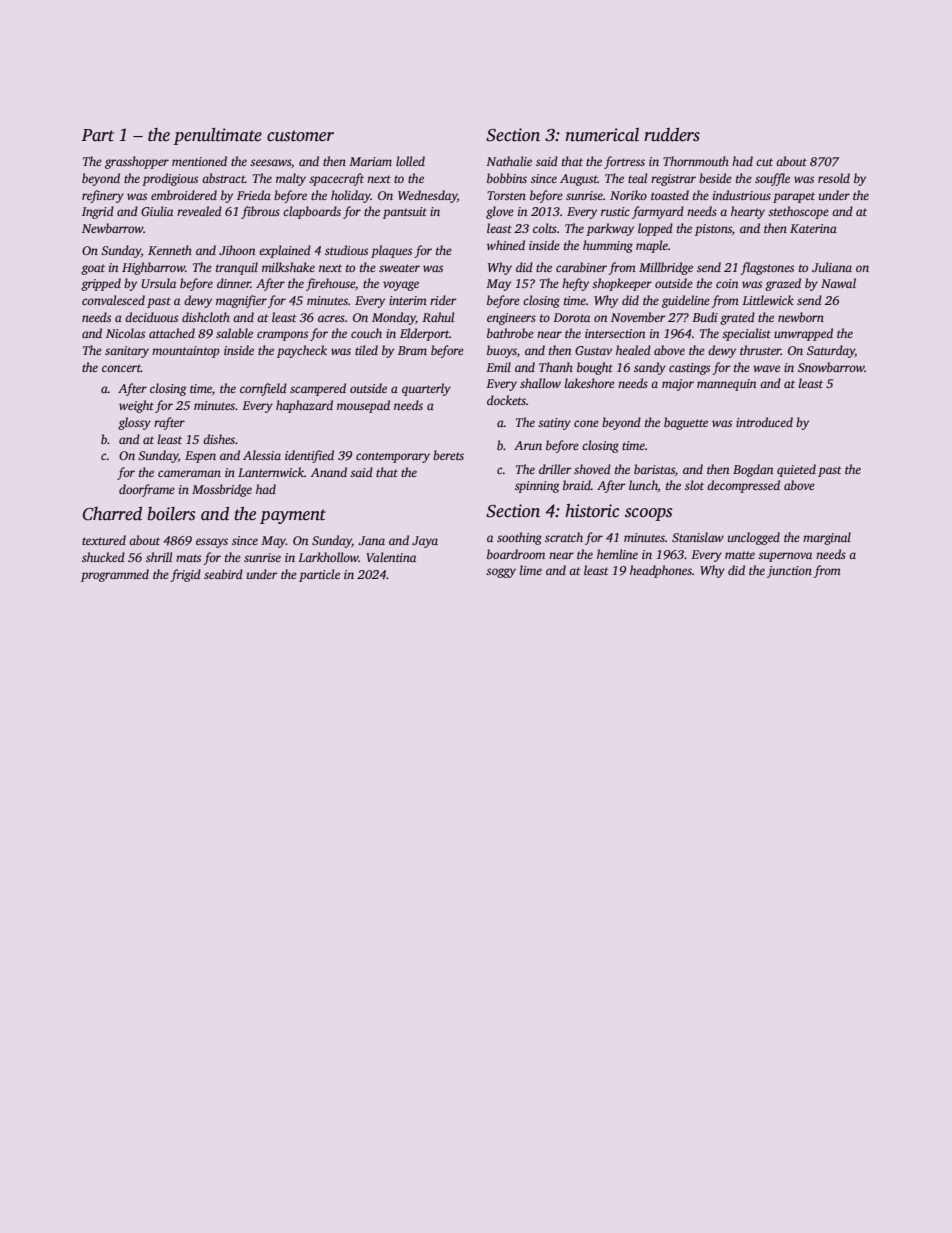  Describe the element at coordinates (764, 422) in the image. I see `introduced` at that location.
